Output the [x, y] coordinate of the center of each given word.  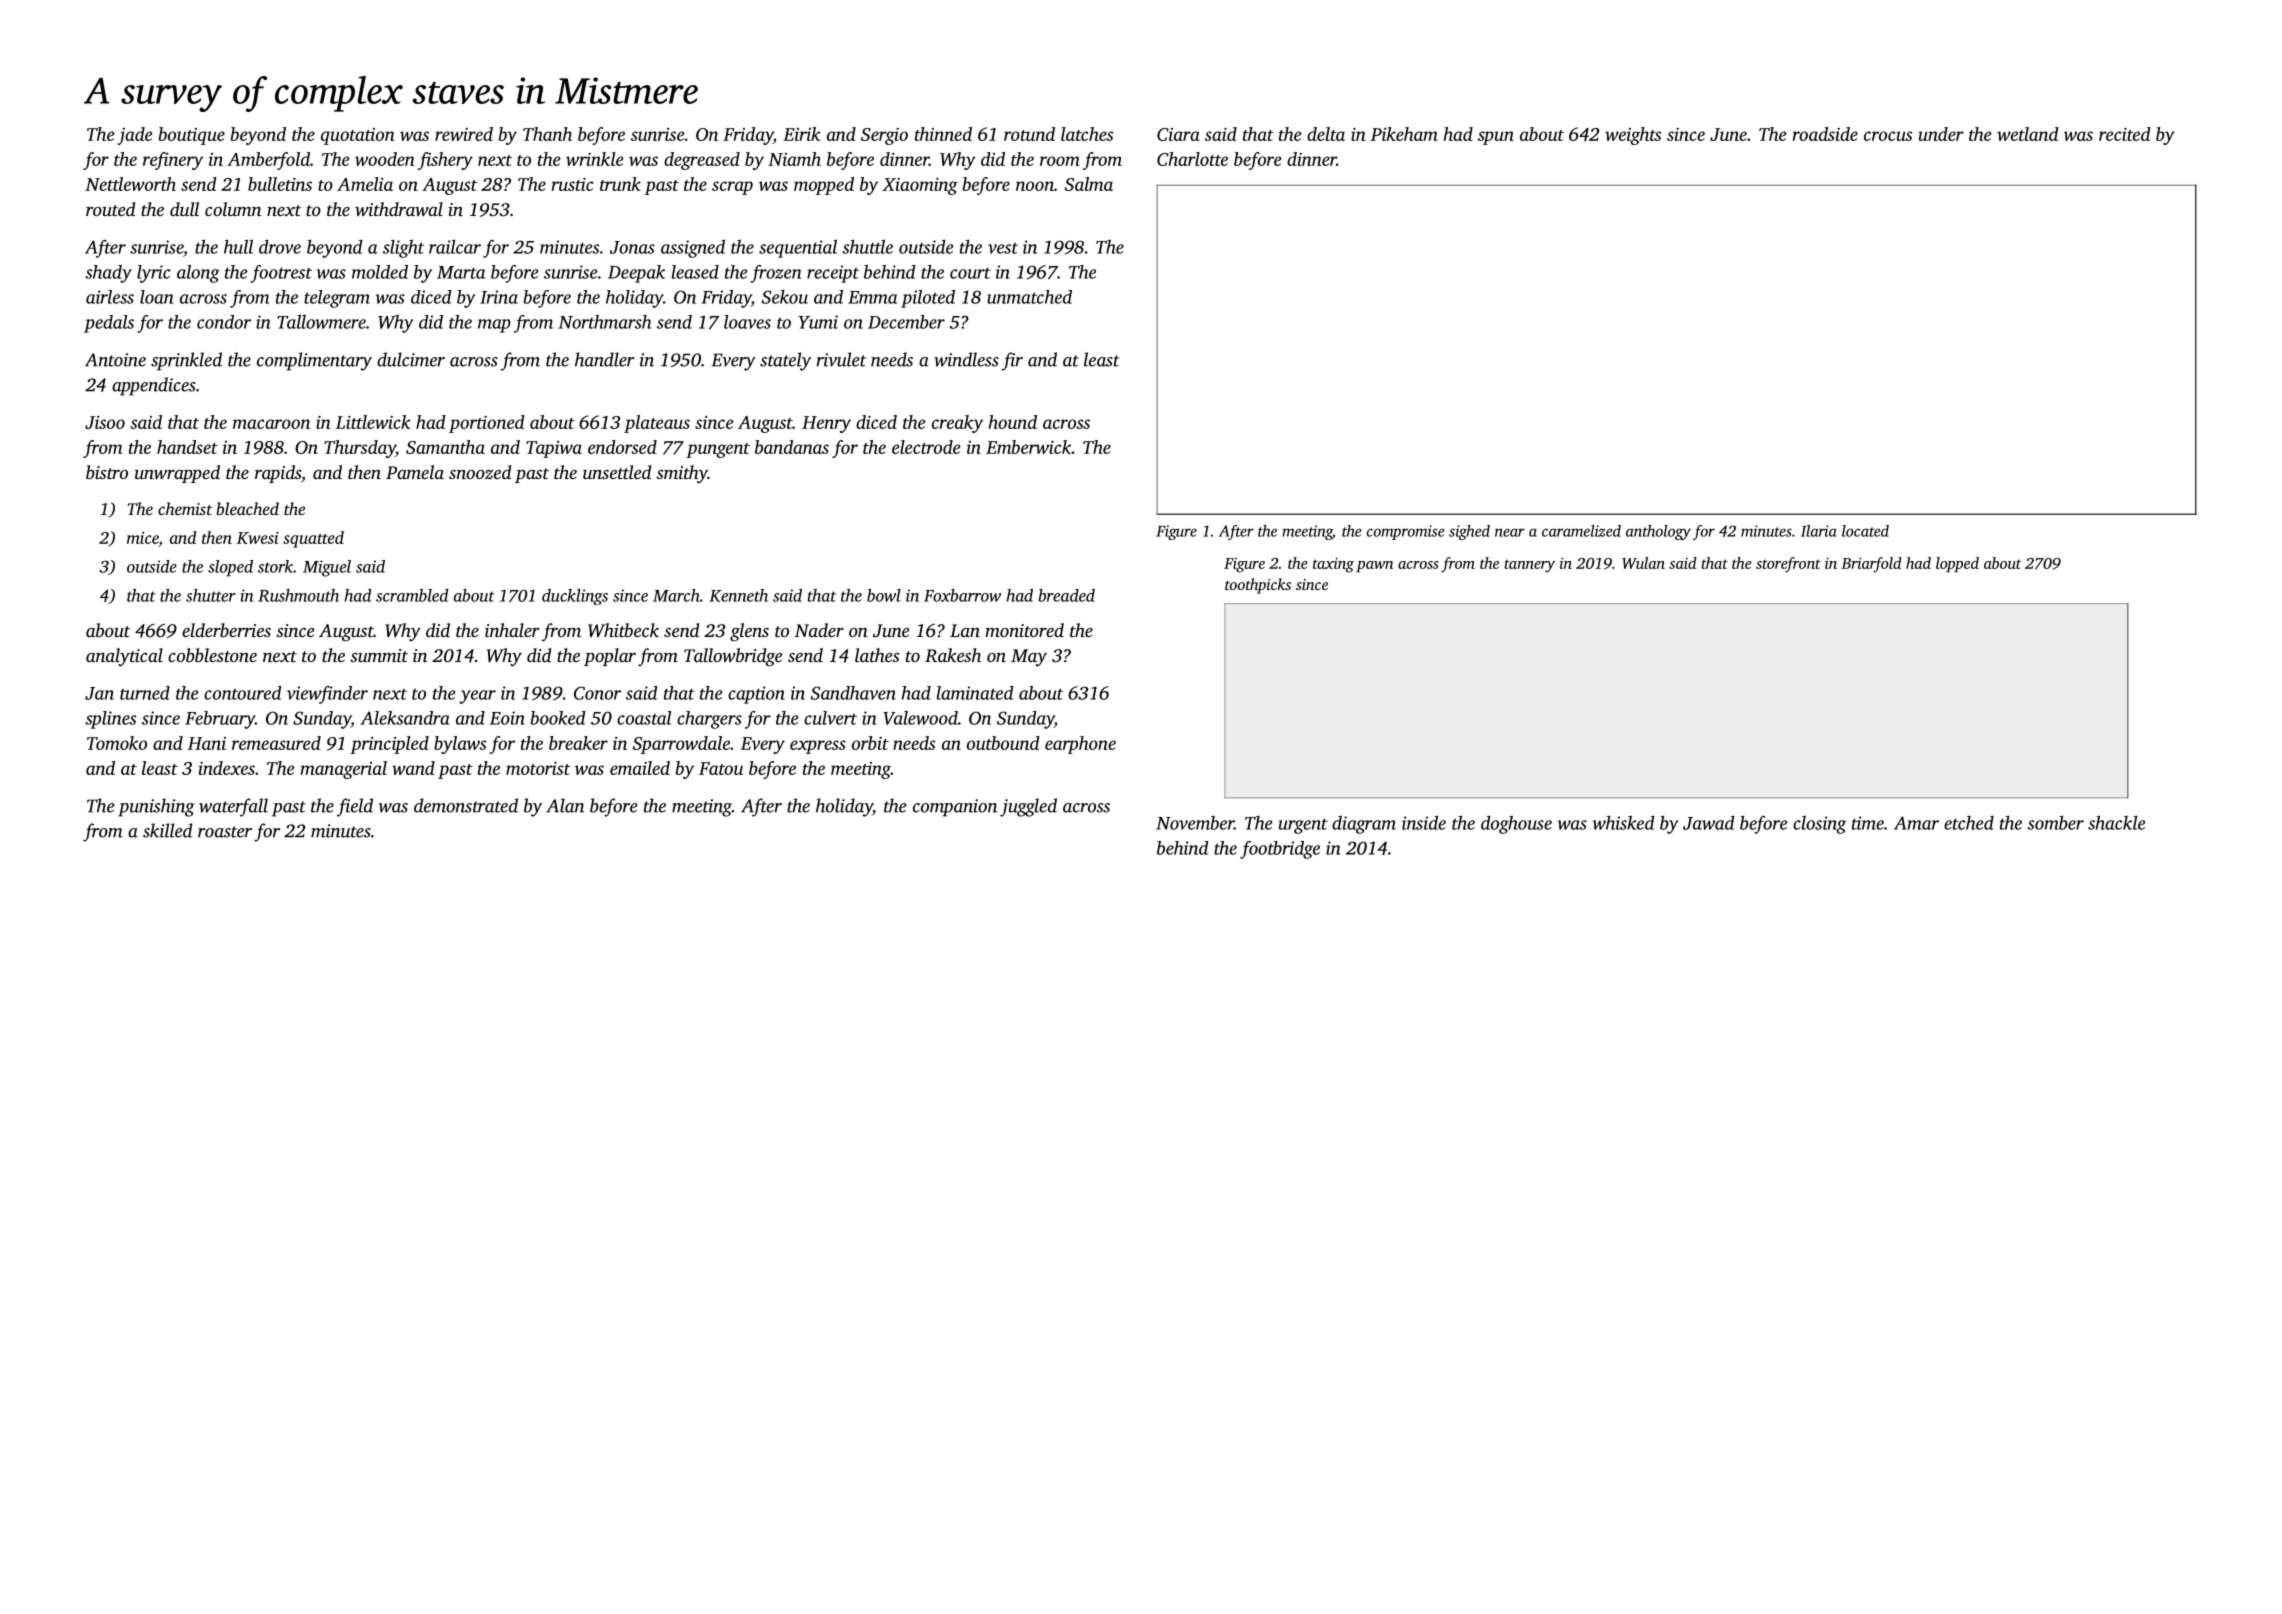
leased [695, 272]
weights [1633, 136]
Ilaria [1819, 531]
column [233, 209]
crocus [1888, 136]
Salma [1089, 184]
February [220, 720]
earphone [1080, 745]
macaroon [271, 424]
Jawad [1708, 823]
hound [1013, 422]
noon [1035, 186]
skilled [167, 830]
